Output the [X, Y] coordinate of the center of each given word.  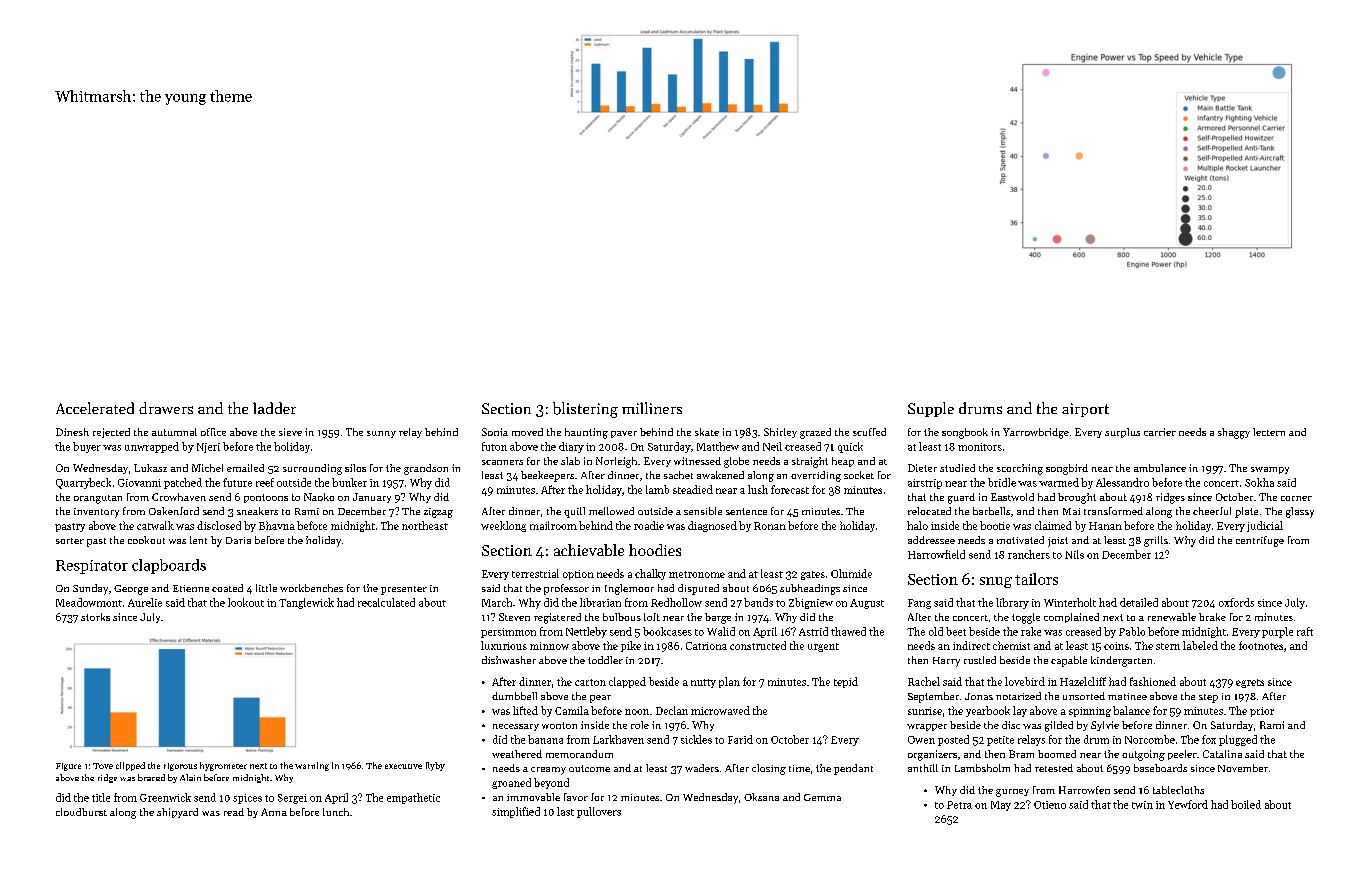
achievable [589, 550]
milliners [652, 408]
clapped [627, 682]
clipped [130, 766]
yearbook [988, 711]
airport [1085, 410]
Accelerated [95, 408]
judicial [1265, 526]
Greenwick [165, 797]
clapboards [169, 566]
